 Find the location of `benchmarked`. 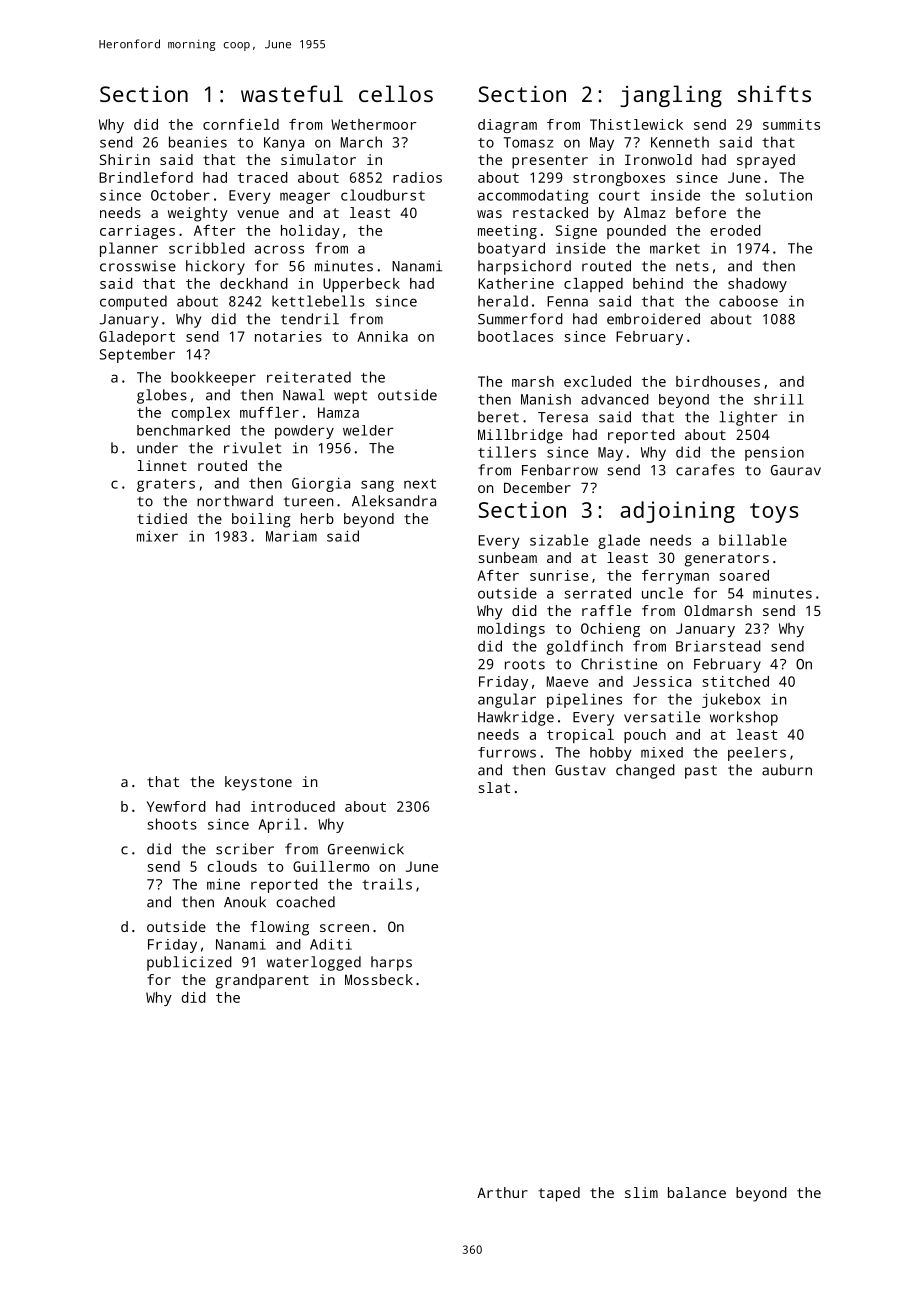

benchmarked is located at coordinates (183, 430).
